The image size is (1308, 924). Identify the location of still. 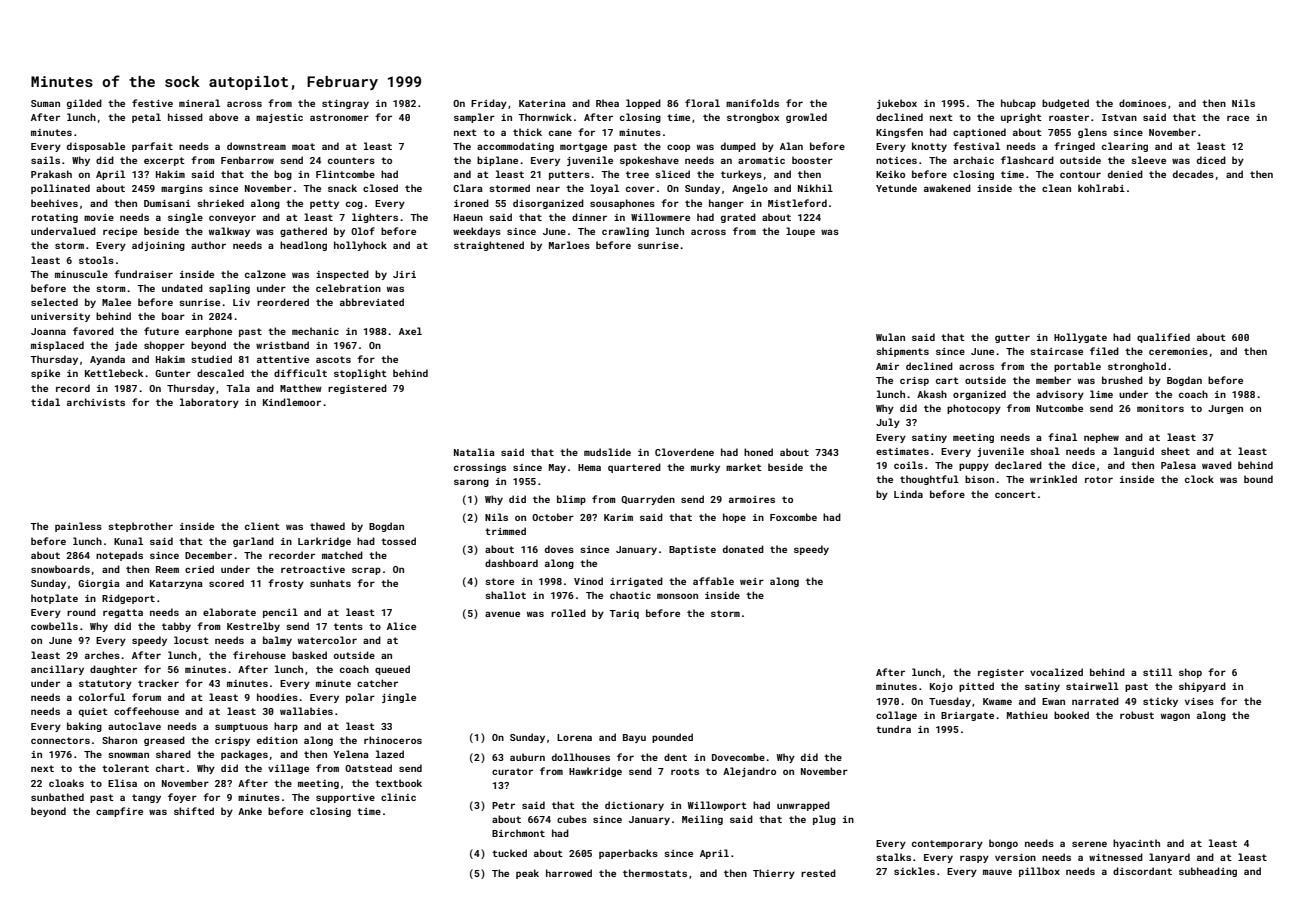
(1157, 672).
